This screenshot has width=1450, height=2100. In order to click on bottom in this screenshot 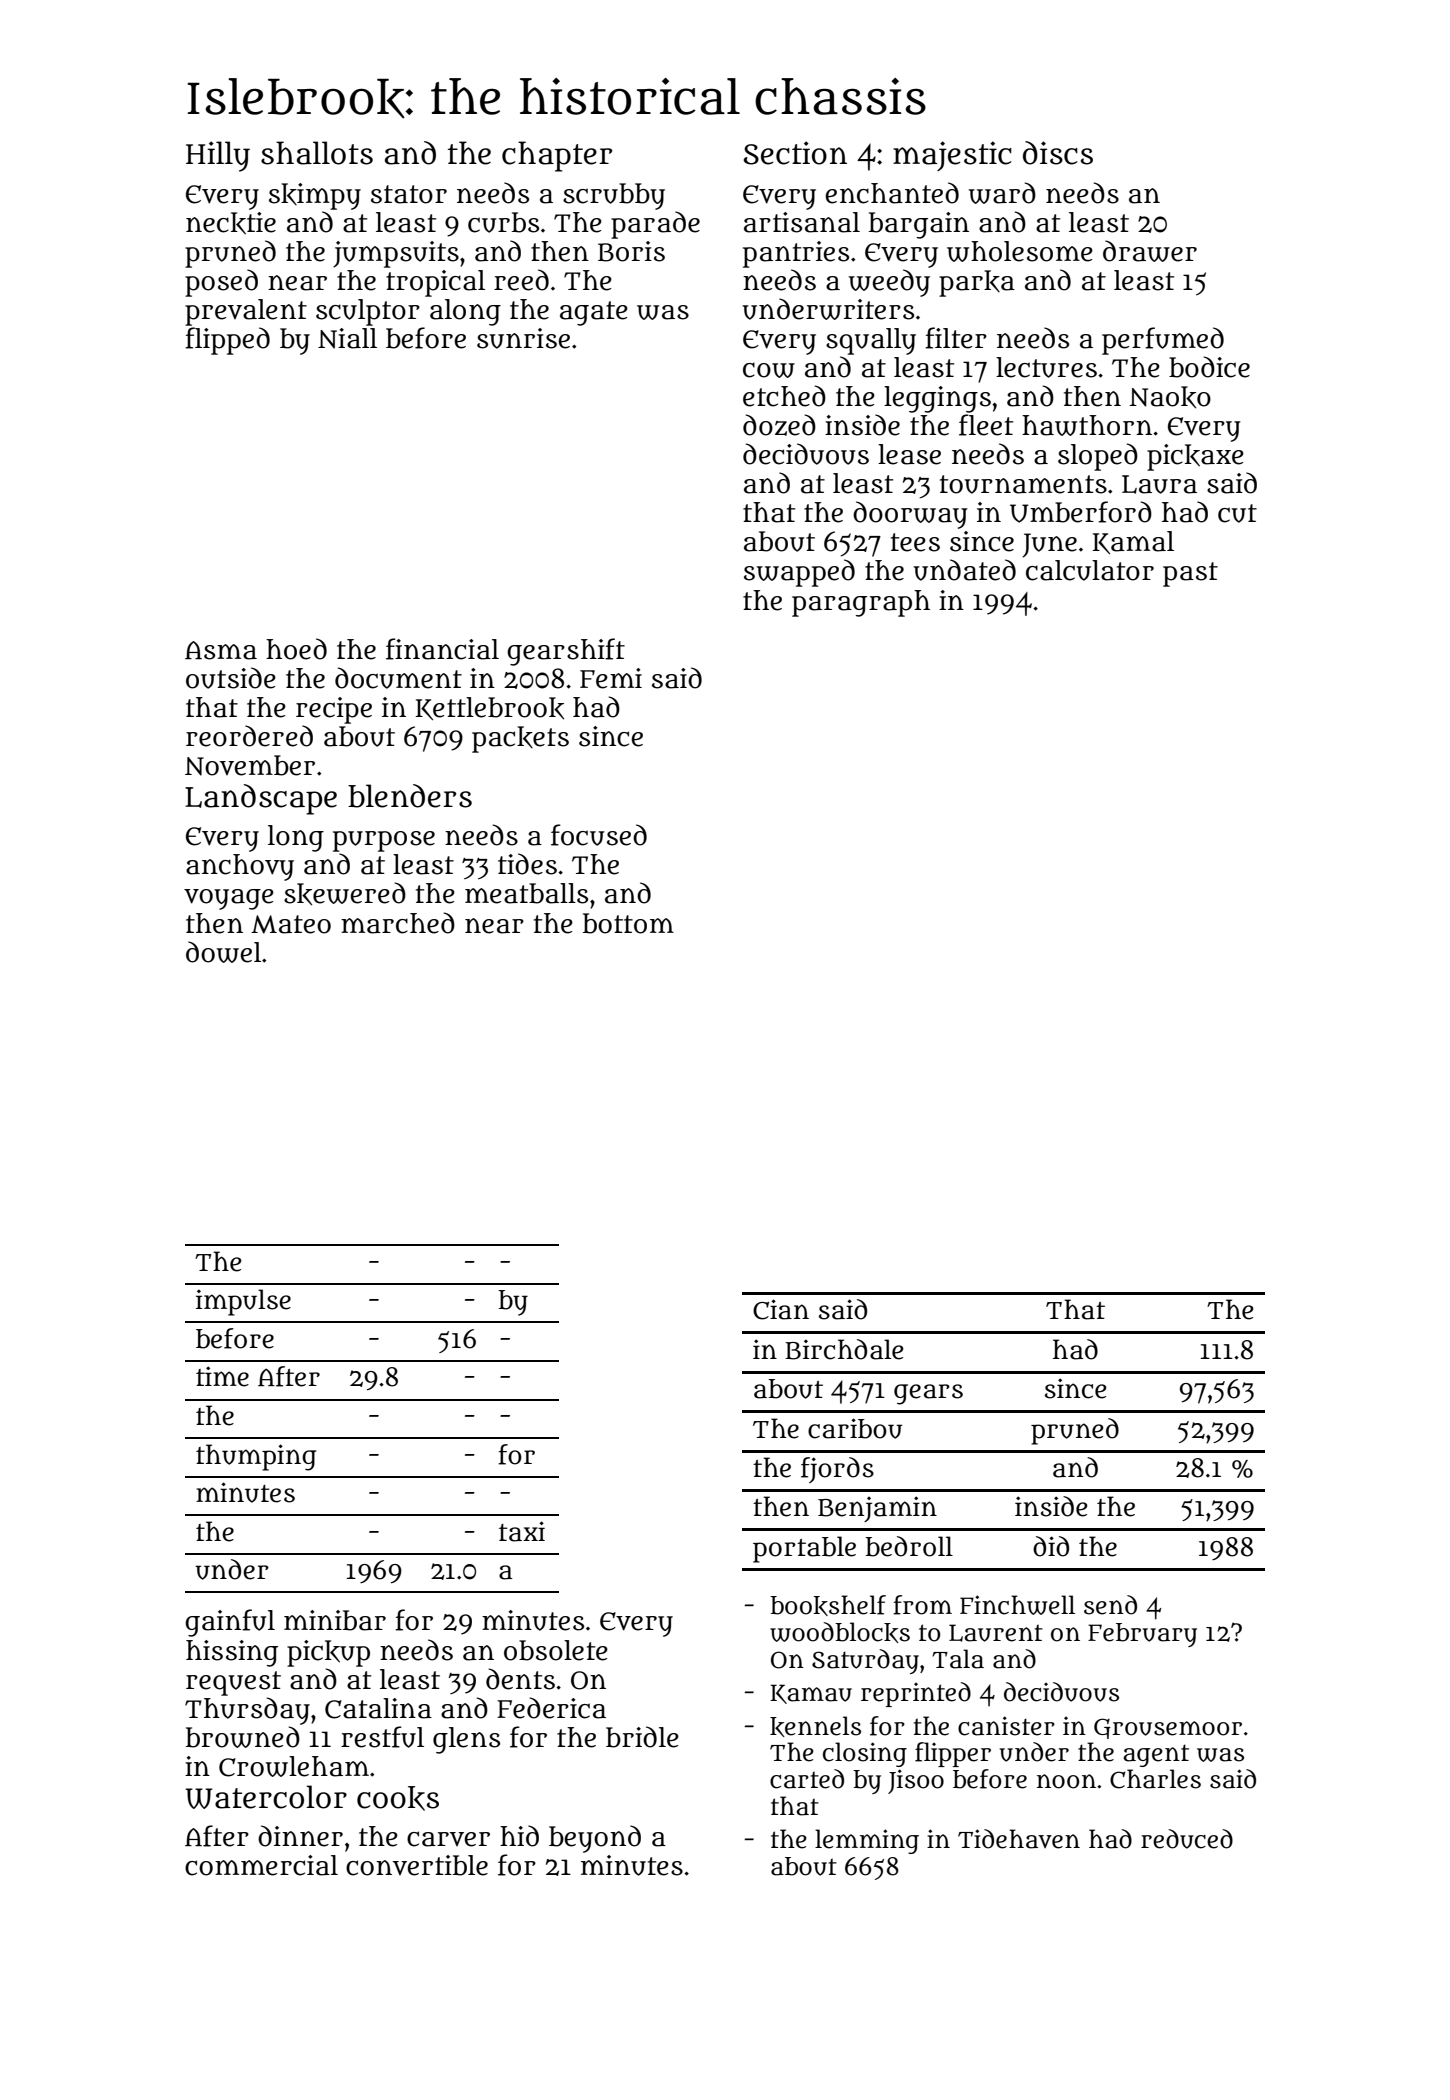, I will do `click(628, 923)`.
